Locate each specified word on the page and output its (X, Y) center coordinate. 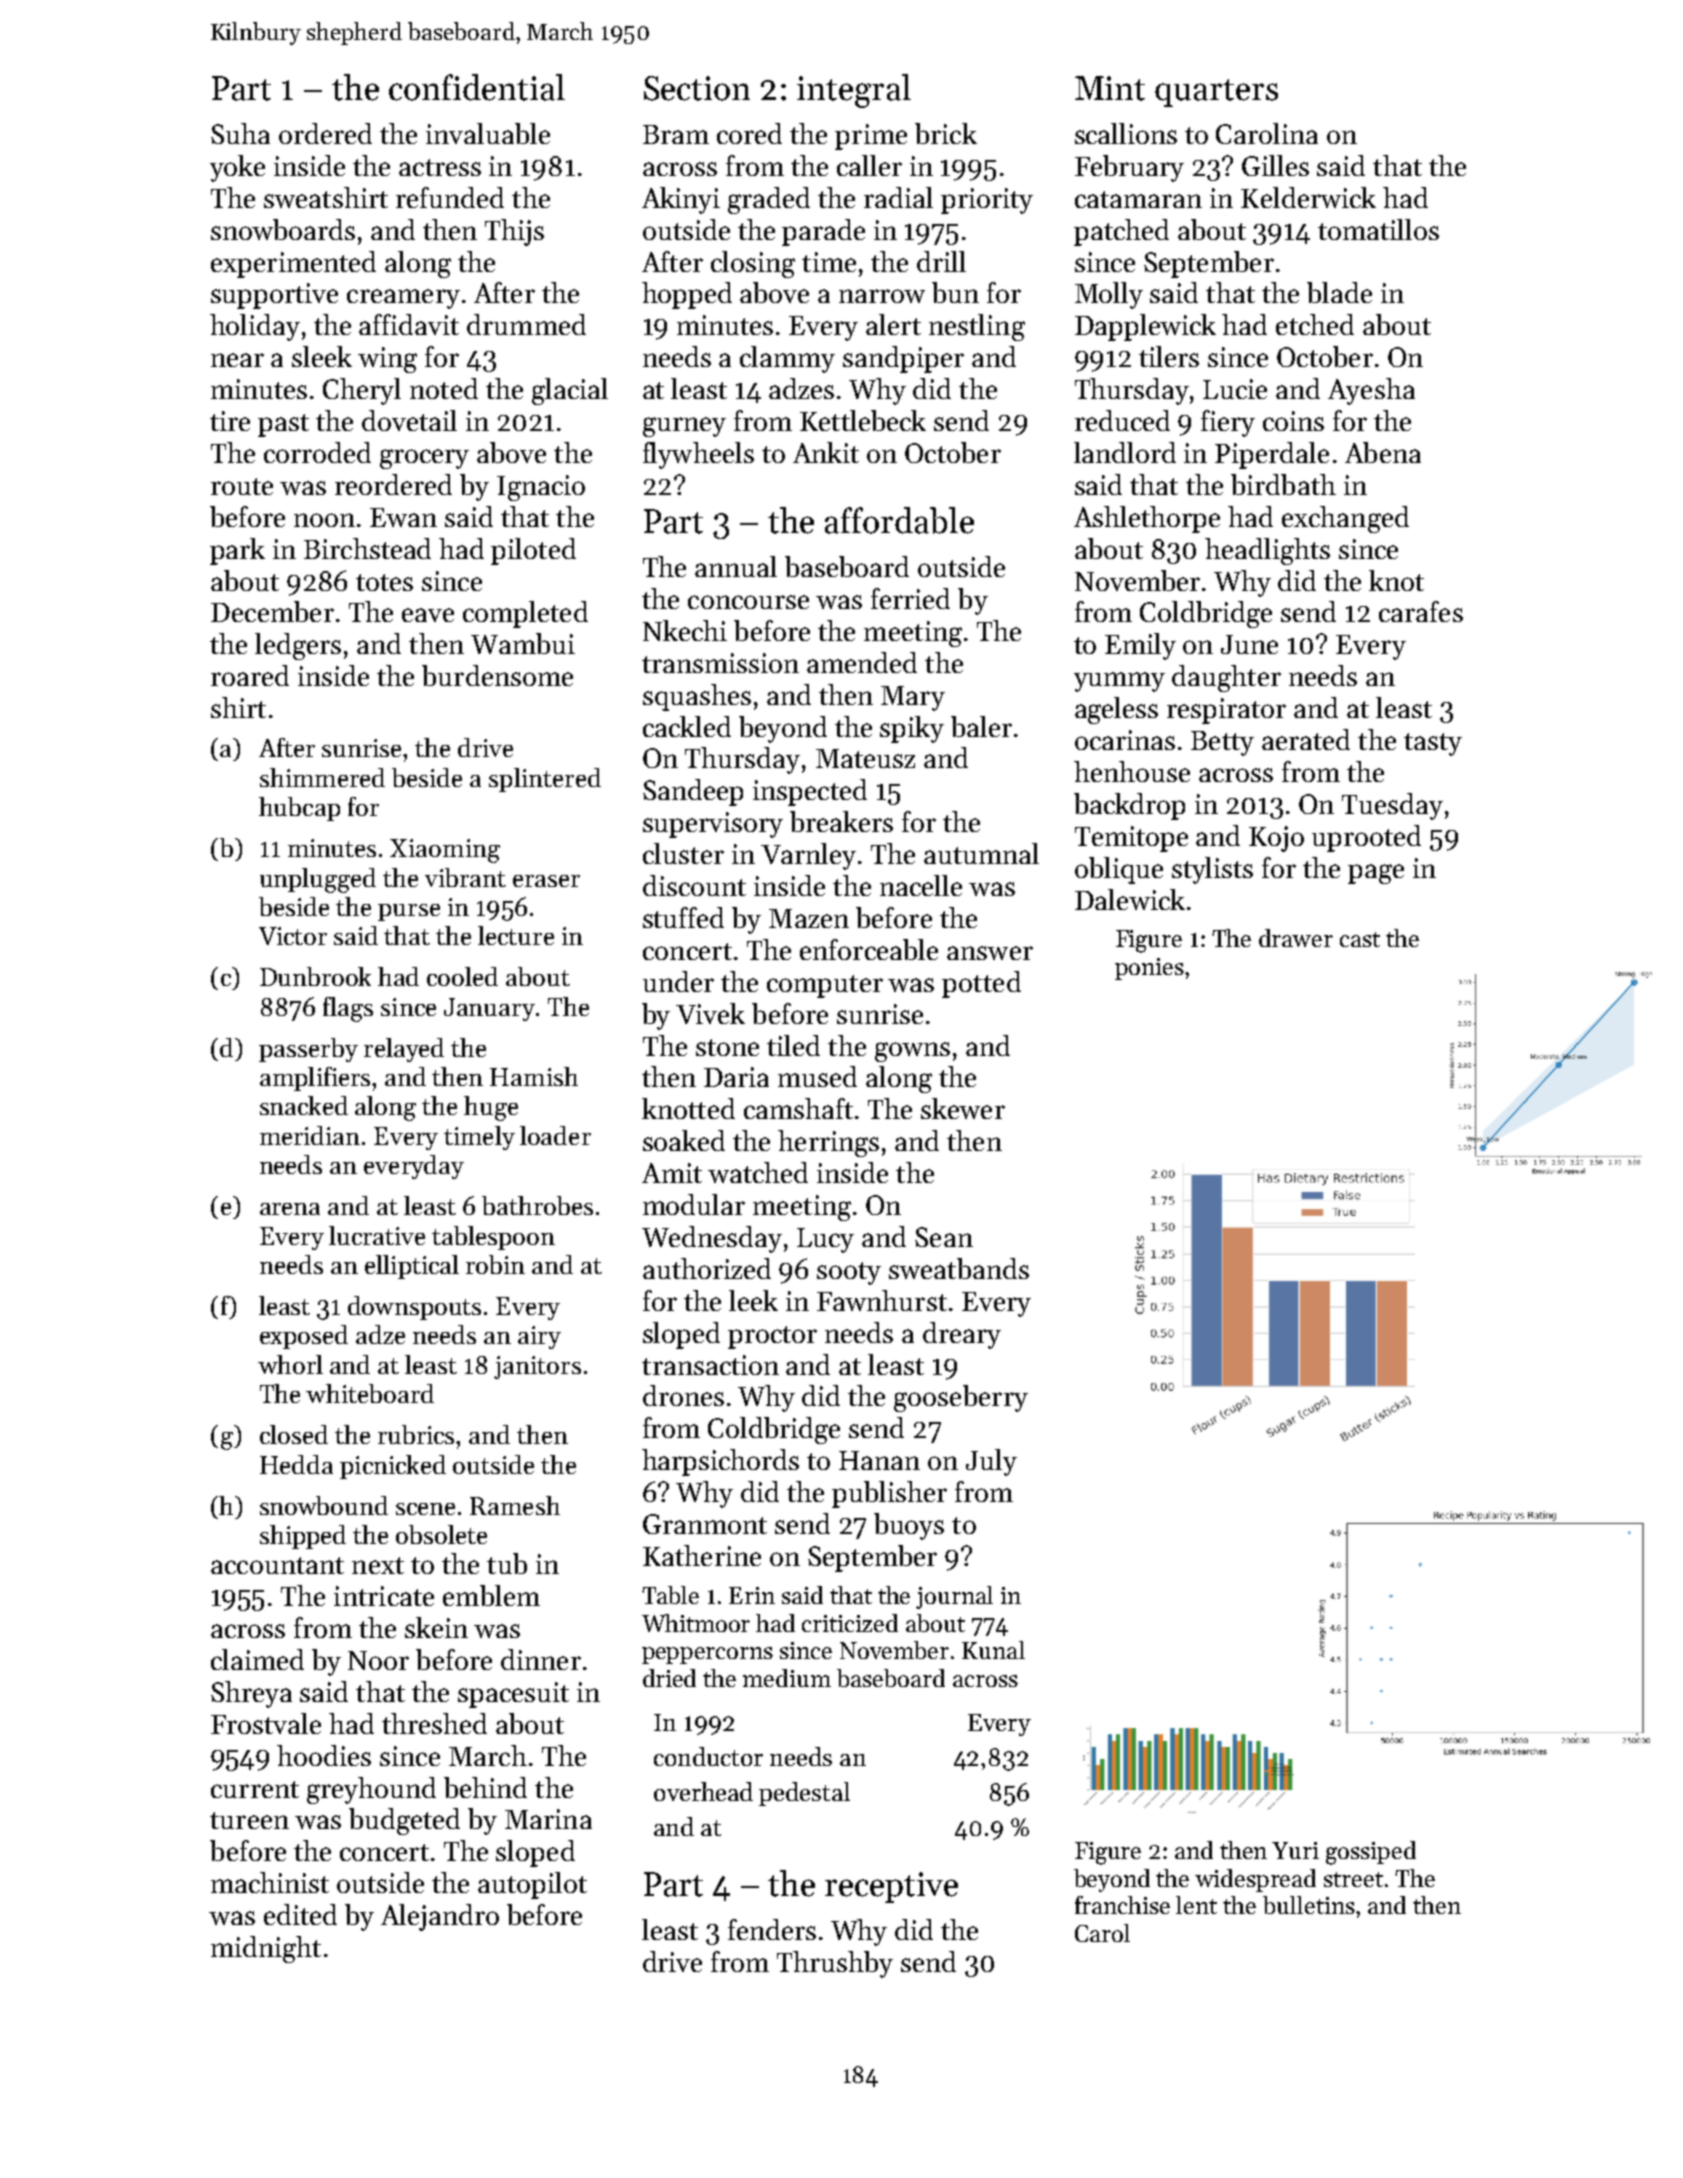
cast (1360, 939)
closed (294, 1434)
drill (941, 261)
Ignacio (541, 488)
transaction (710, 1365)
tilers (1169, 356)
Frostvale (266, 1723)
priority (987, 201)
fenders (772, 1929)
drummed (526, 324)
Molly (1109, 295)
